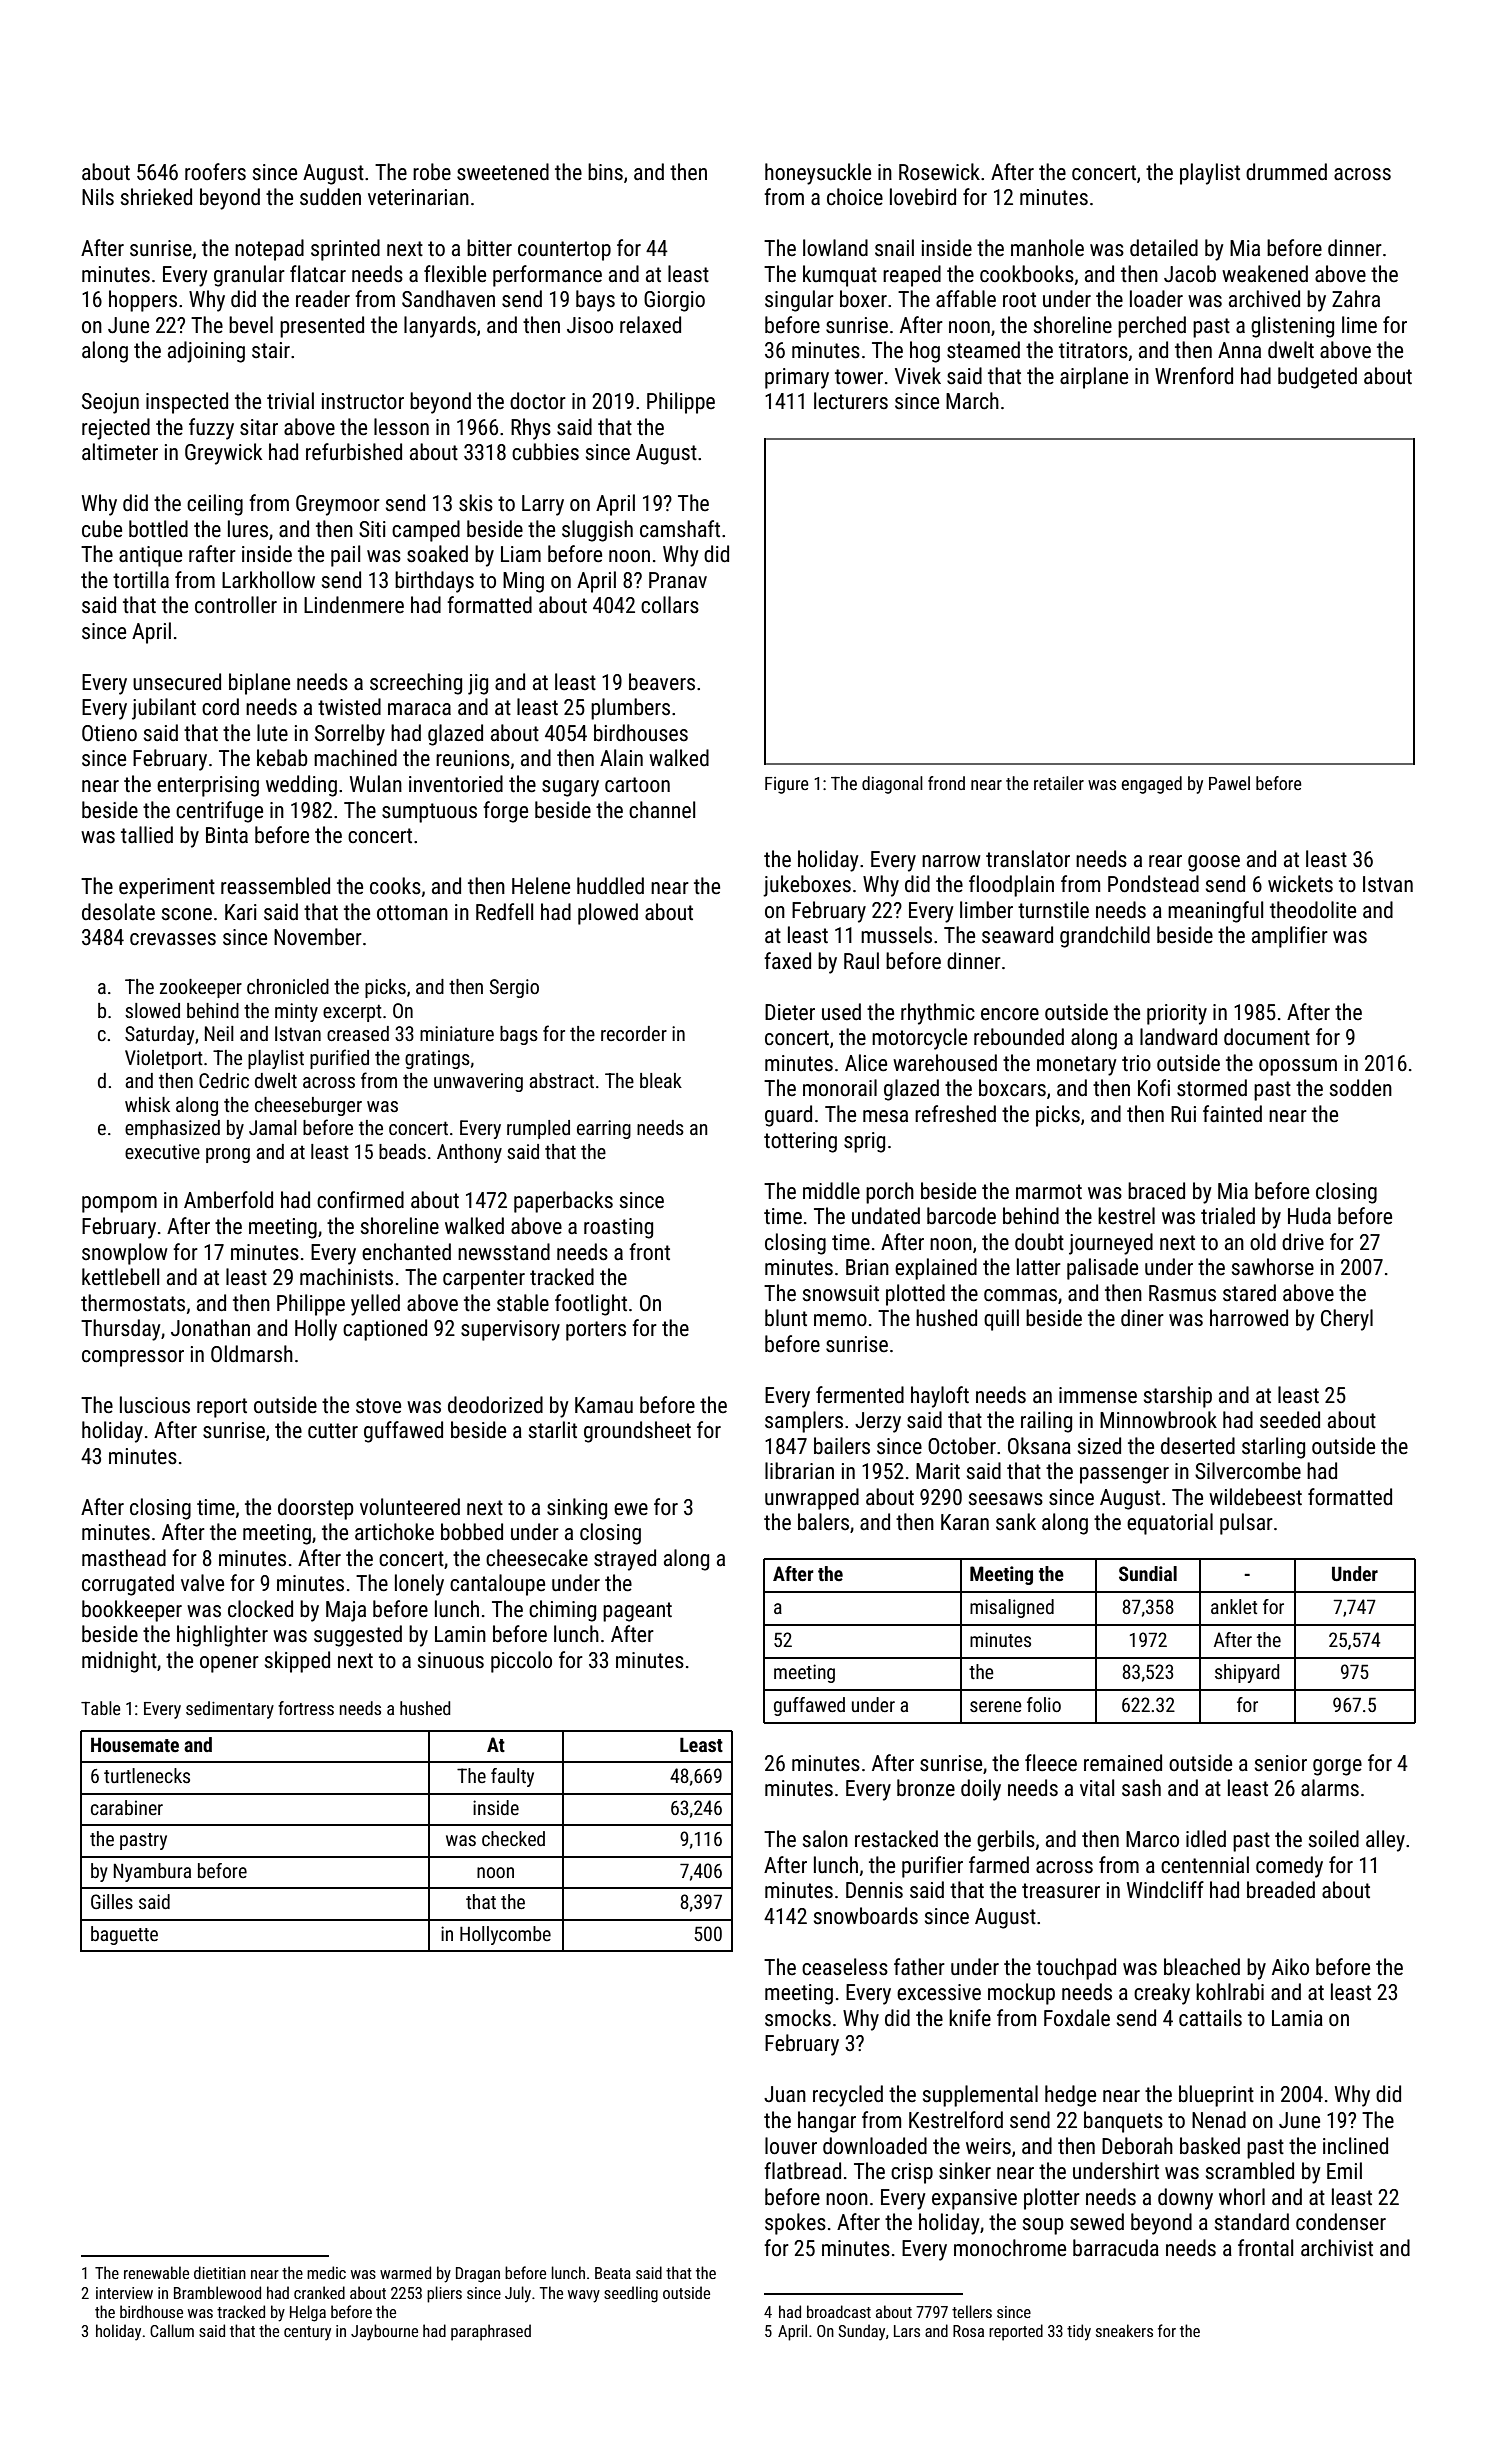 The height and width of the screenshot is (2464, 1496). I want to click on renewable, so click(156, 2272).
